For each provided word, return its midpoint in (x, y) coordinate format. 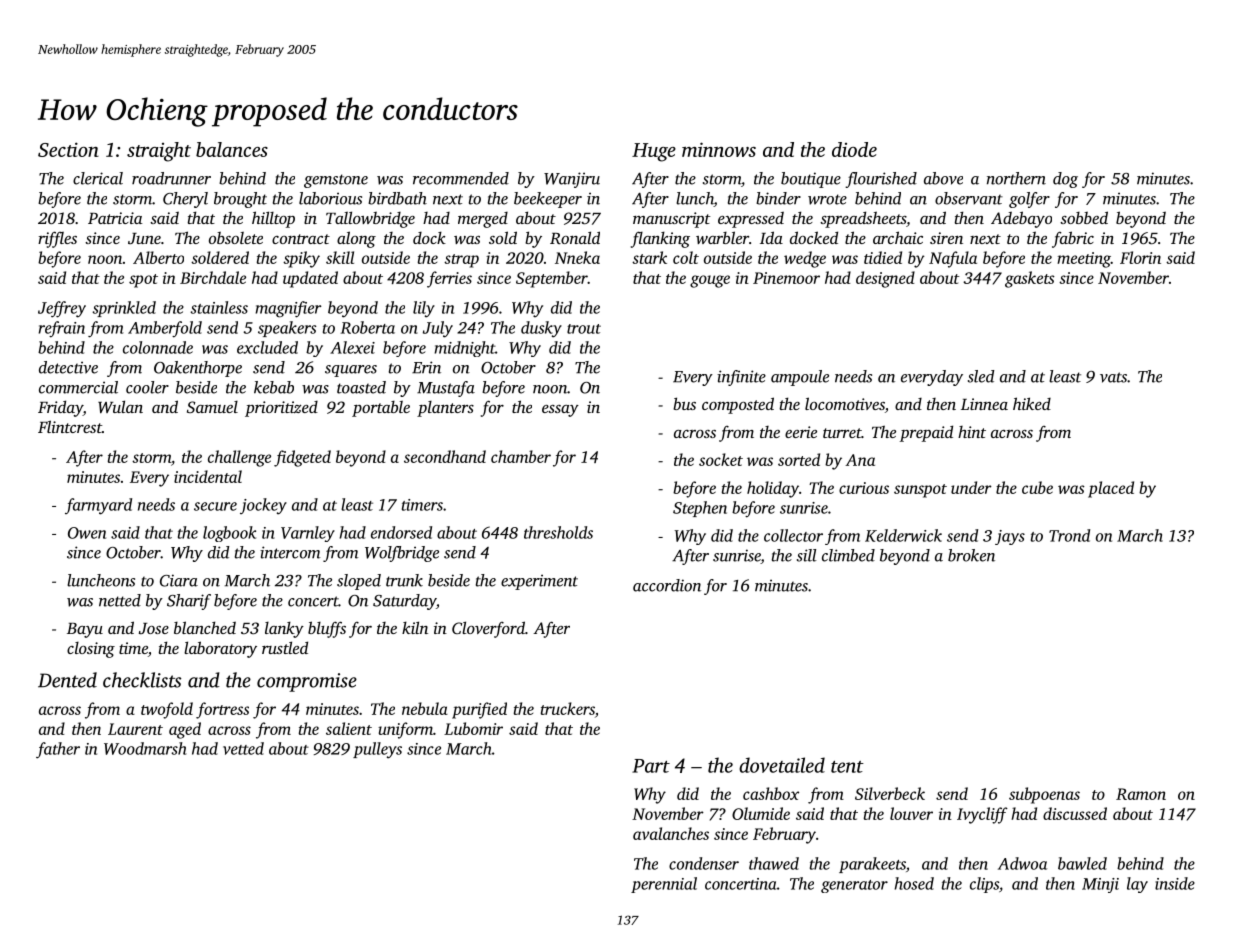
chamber (521, 456)
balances (232, 149)
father (58, 750)
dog (1065, 180)
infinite (741, 378)
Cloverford (488, 629)
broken (971, 555)
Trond (1069, 535)
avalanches (671, 833)
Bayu (85, 630)
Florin (1140, 257)
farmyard (98, 506)
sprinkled (124, 309)
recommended (461, 178)
